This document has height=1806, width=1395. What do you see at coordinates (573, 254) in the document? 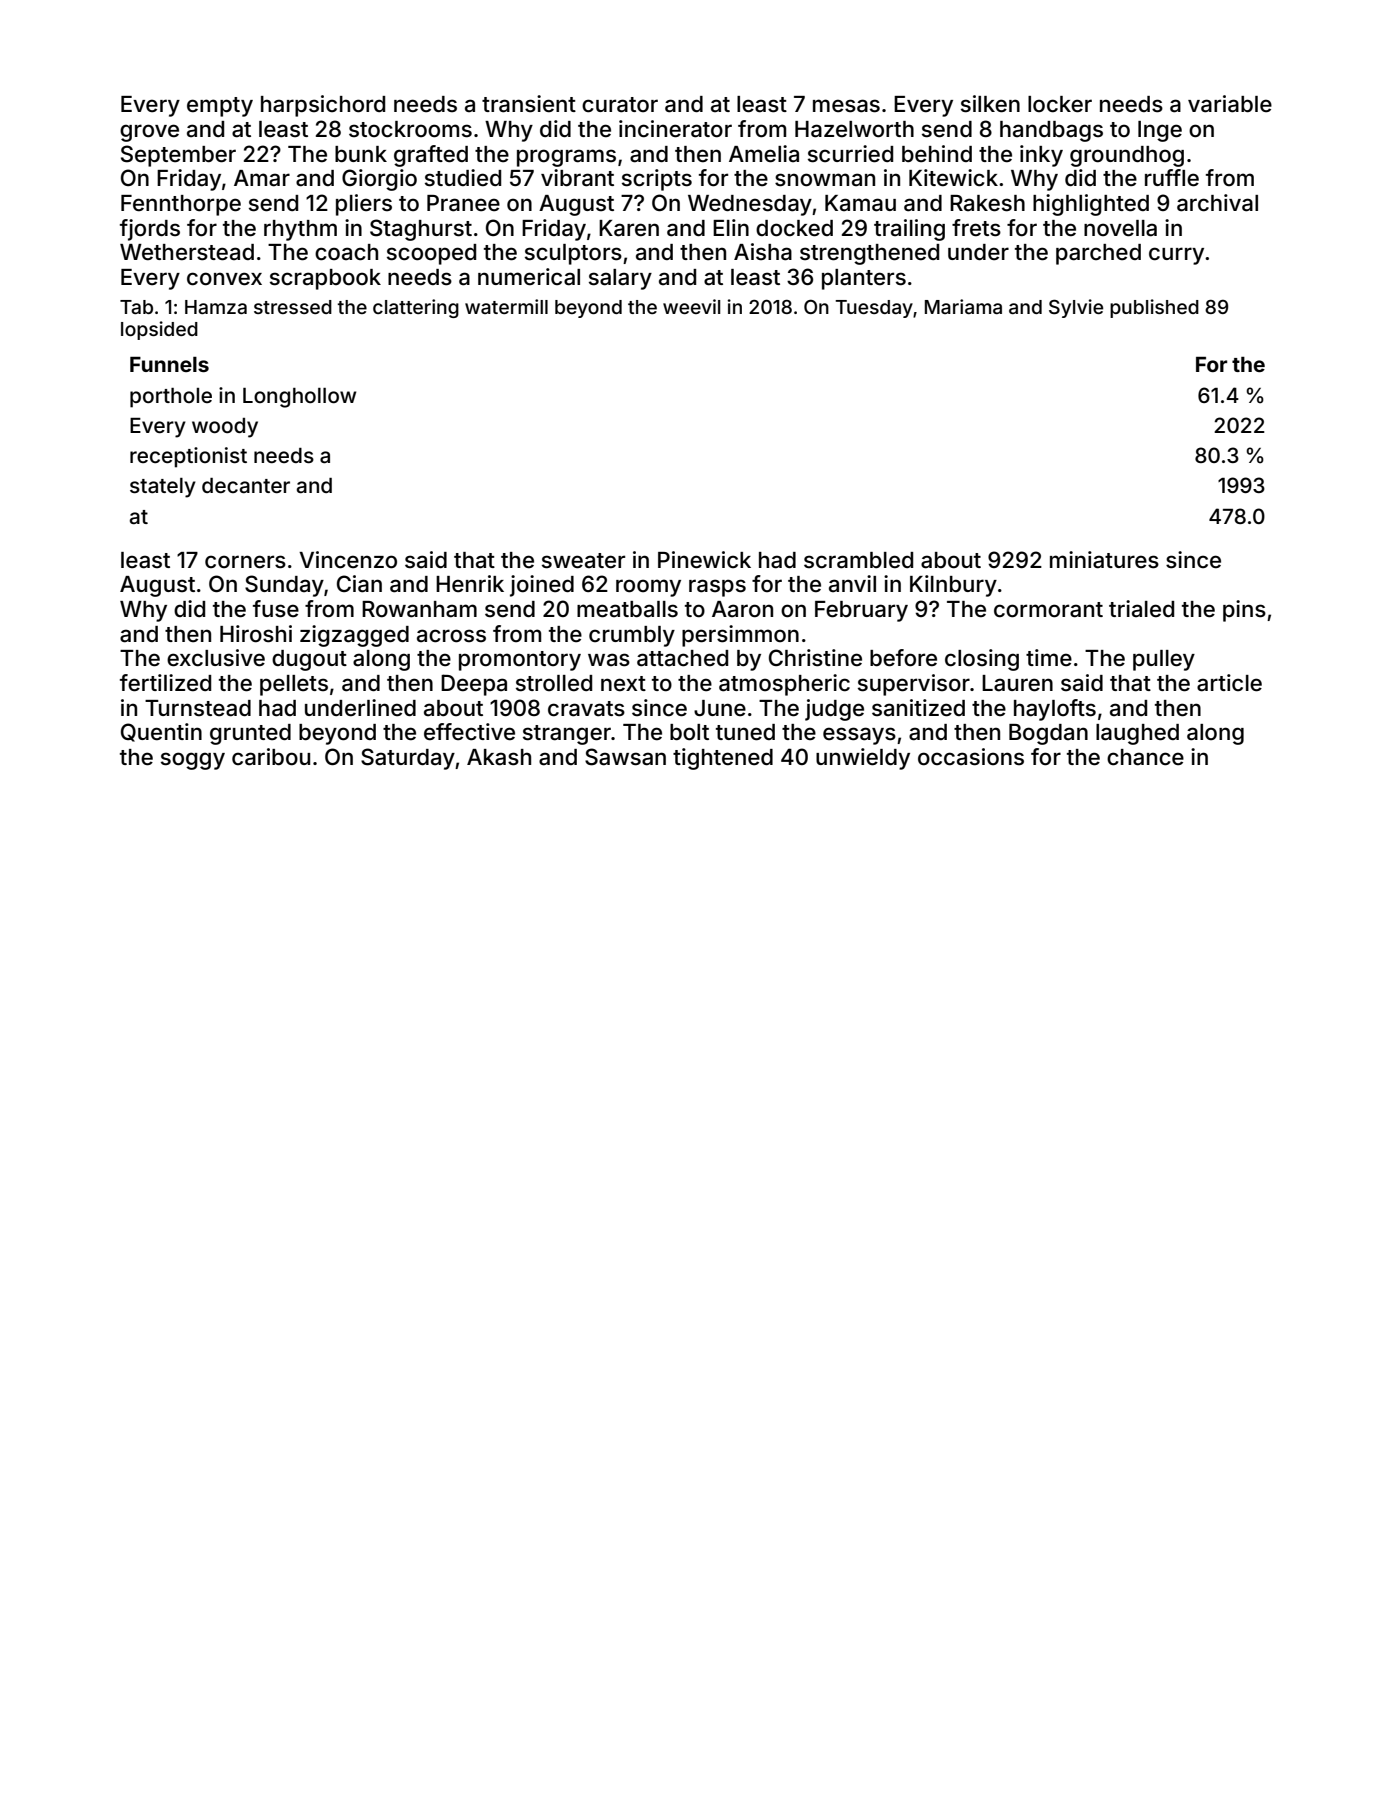
I see `sculptors` at bounding box center [573, 254].
